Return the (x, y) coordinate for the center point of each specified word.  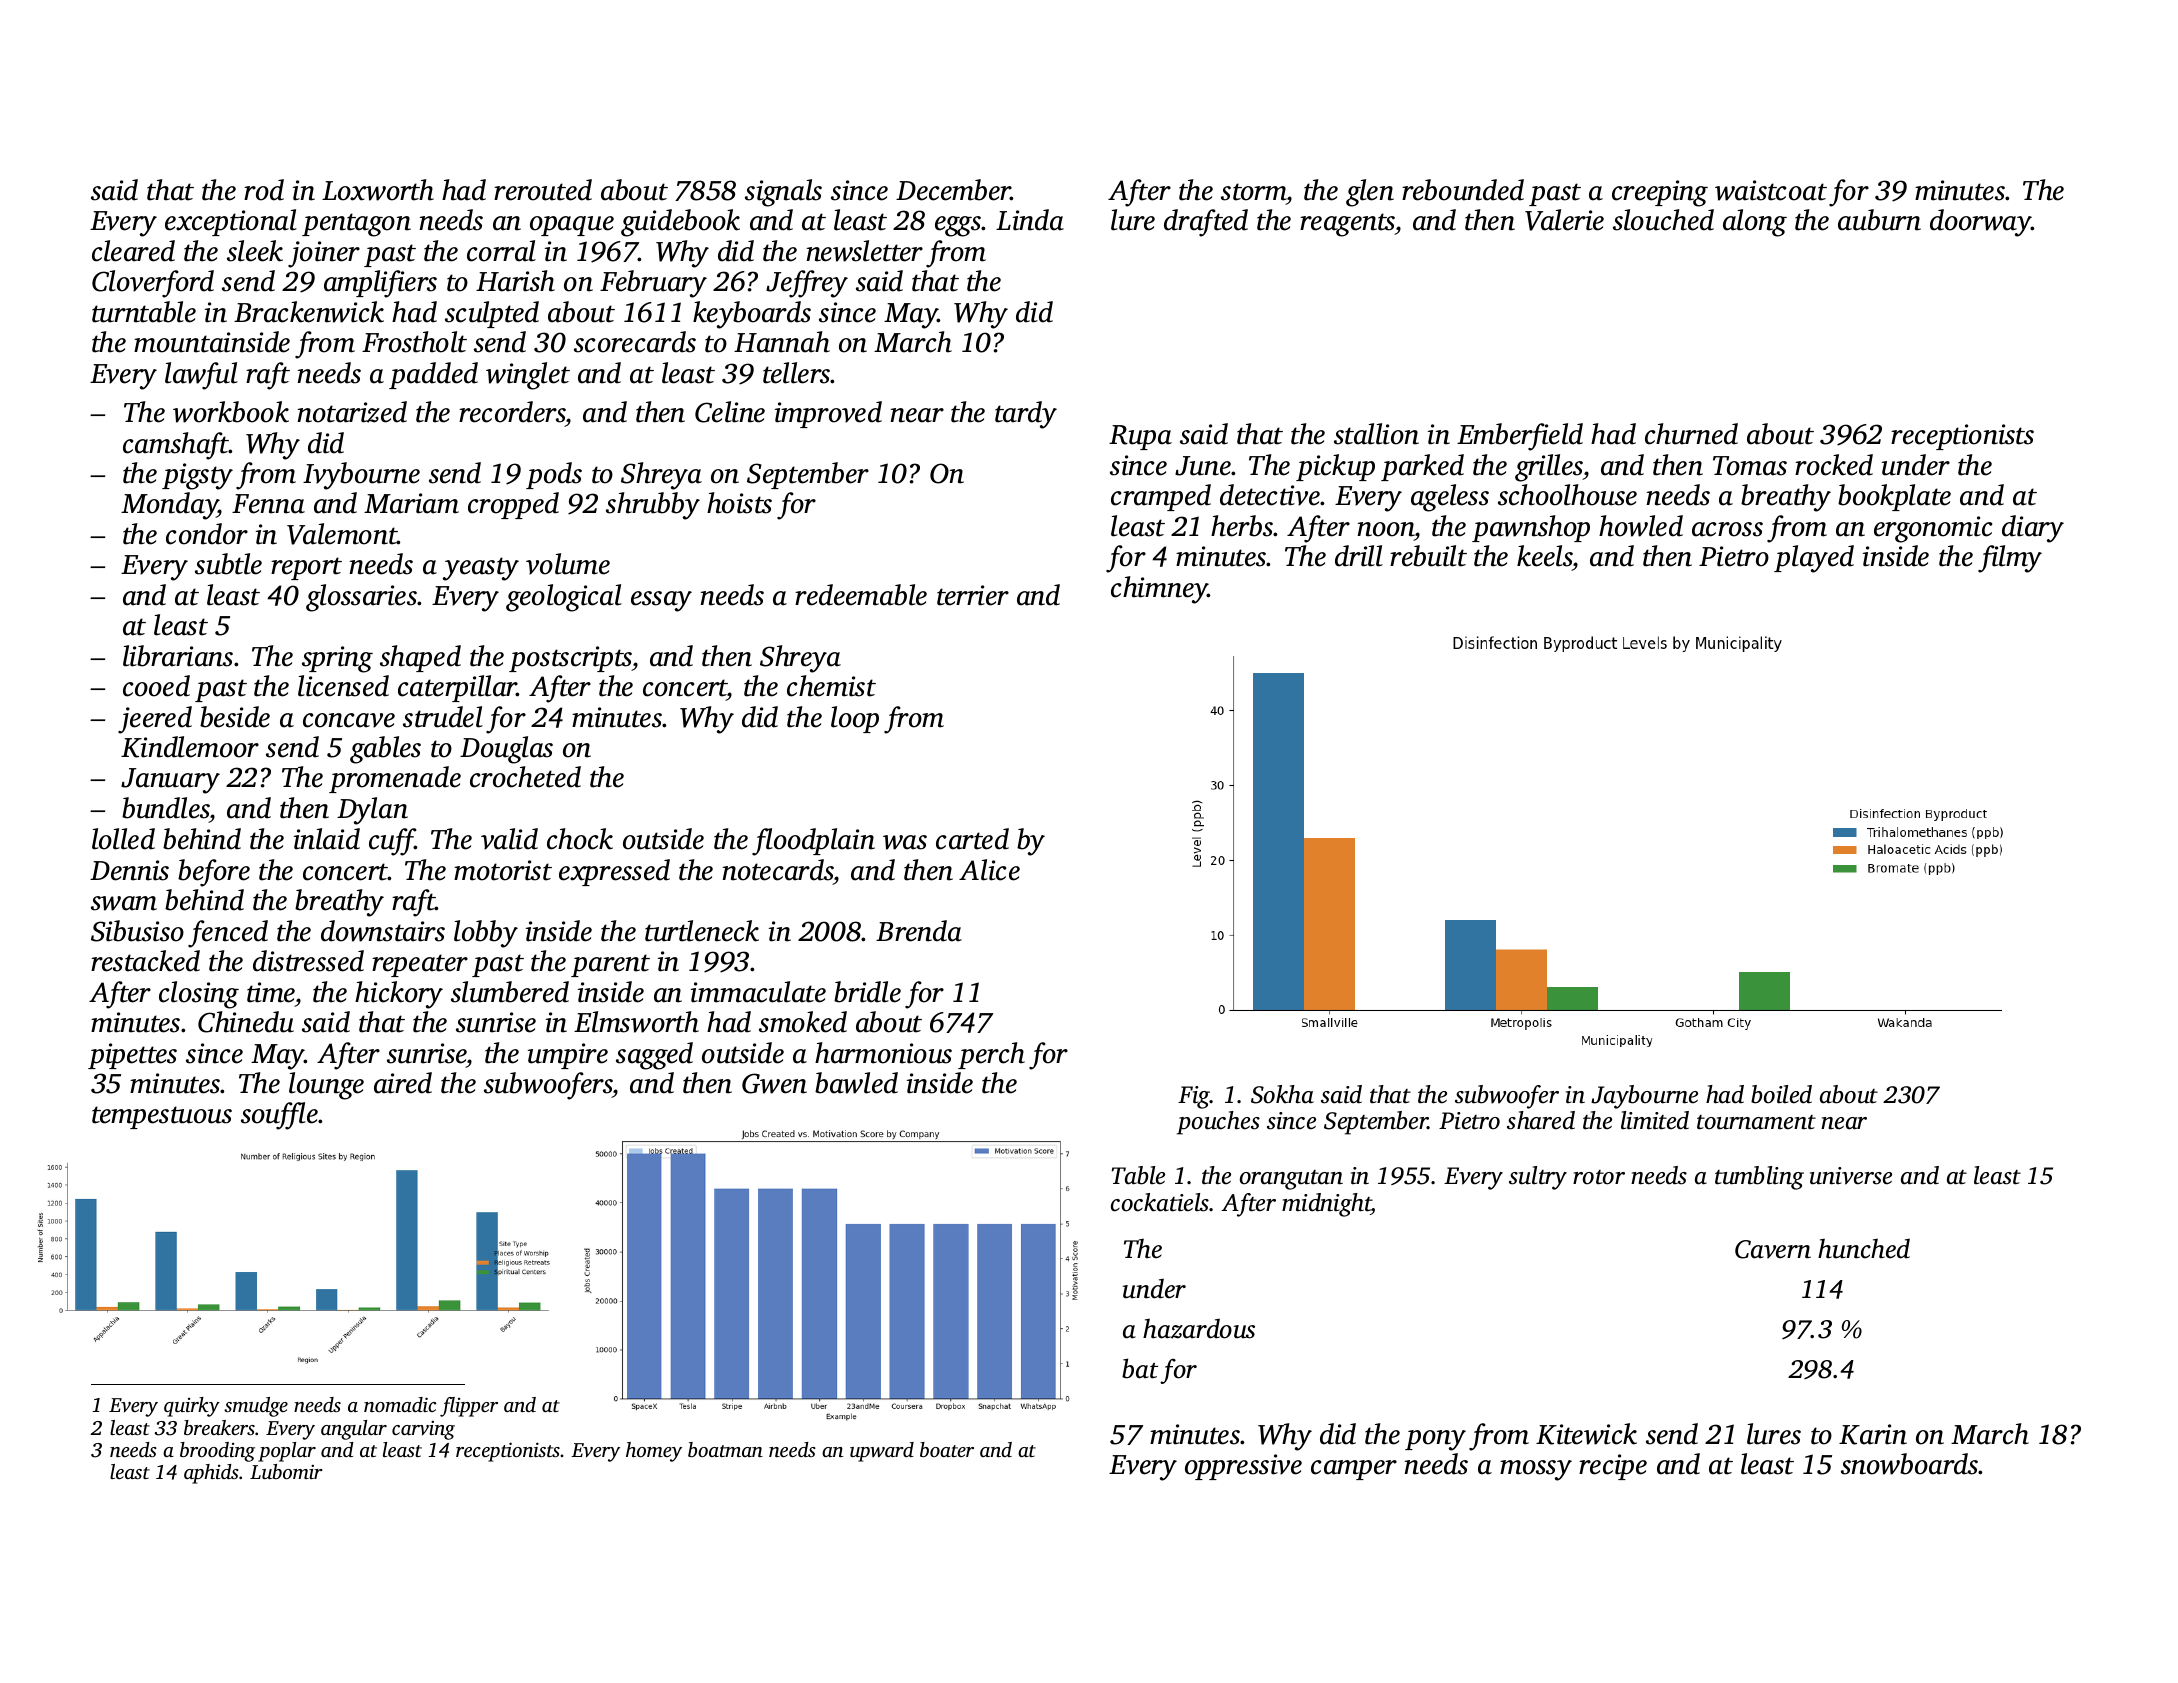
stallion (1376, 434)
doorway (1980, 223)
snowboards (1910, 1464)
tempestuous (162, 1117)
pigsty (197, 476)
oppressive (1243, 1467)
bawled (856, 1083)
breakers (219, 1427)
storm (1254, 192)
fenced (228, 934)
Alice (989, 870)
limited (1655, 1120)
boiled (1781, 1094)
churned (1691, 434)
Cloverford (153, 284)
